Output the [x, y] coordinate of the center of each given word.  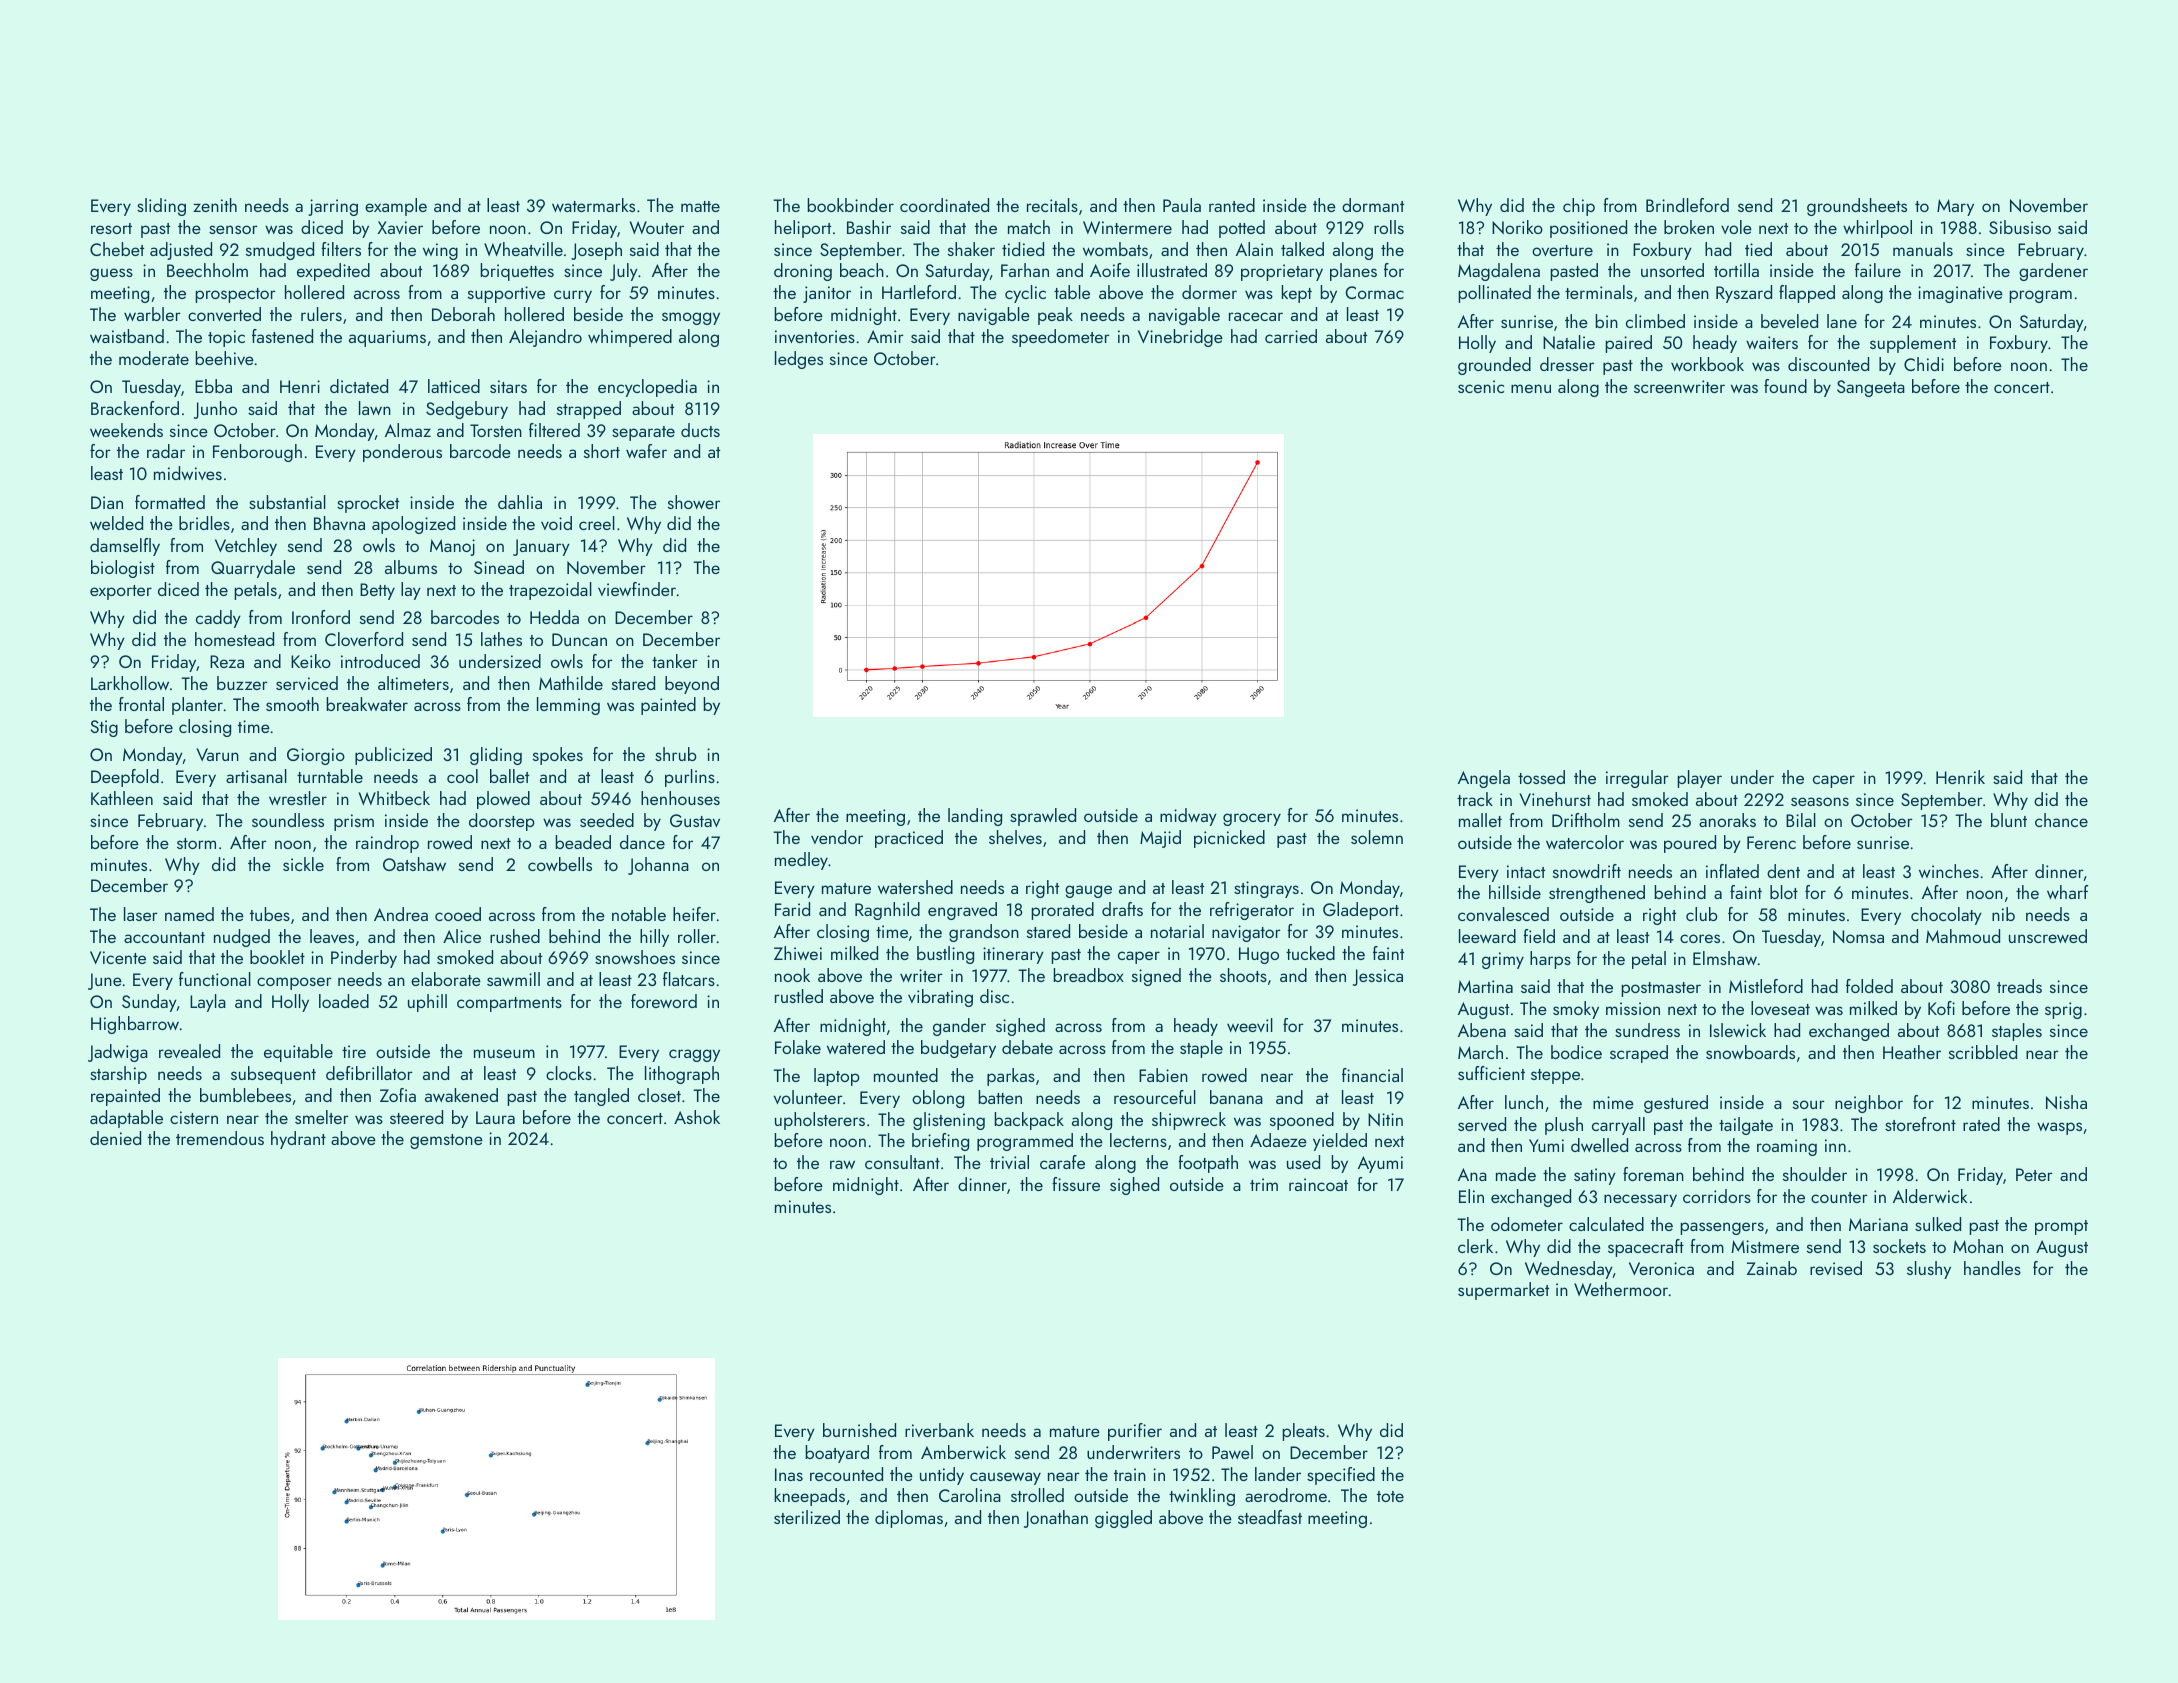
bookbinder [850, 205]
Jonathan [1056, 1519]
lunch [1524, 1102]
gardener [2053, 272]
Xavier [400, 227]
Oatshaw [414, 864]
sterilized [807, 1517]
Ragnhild [887, 911]
